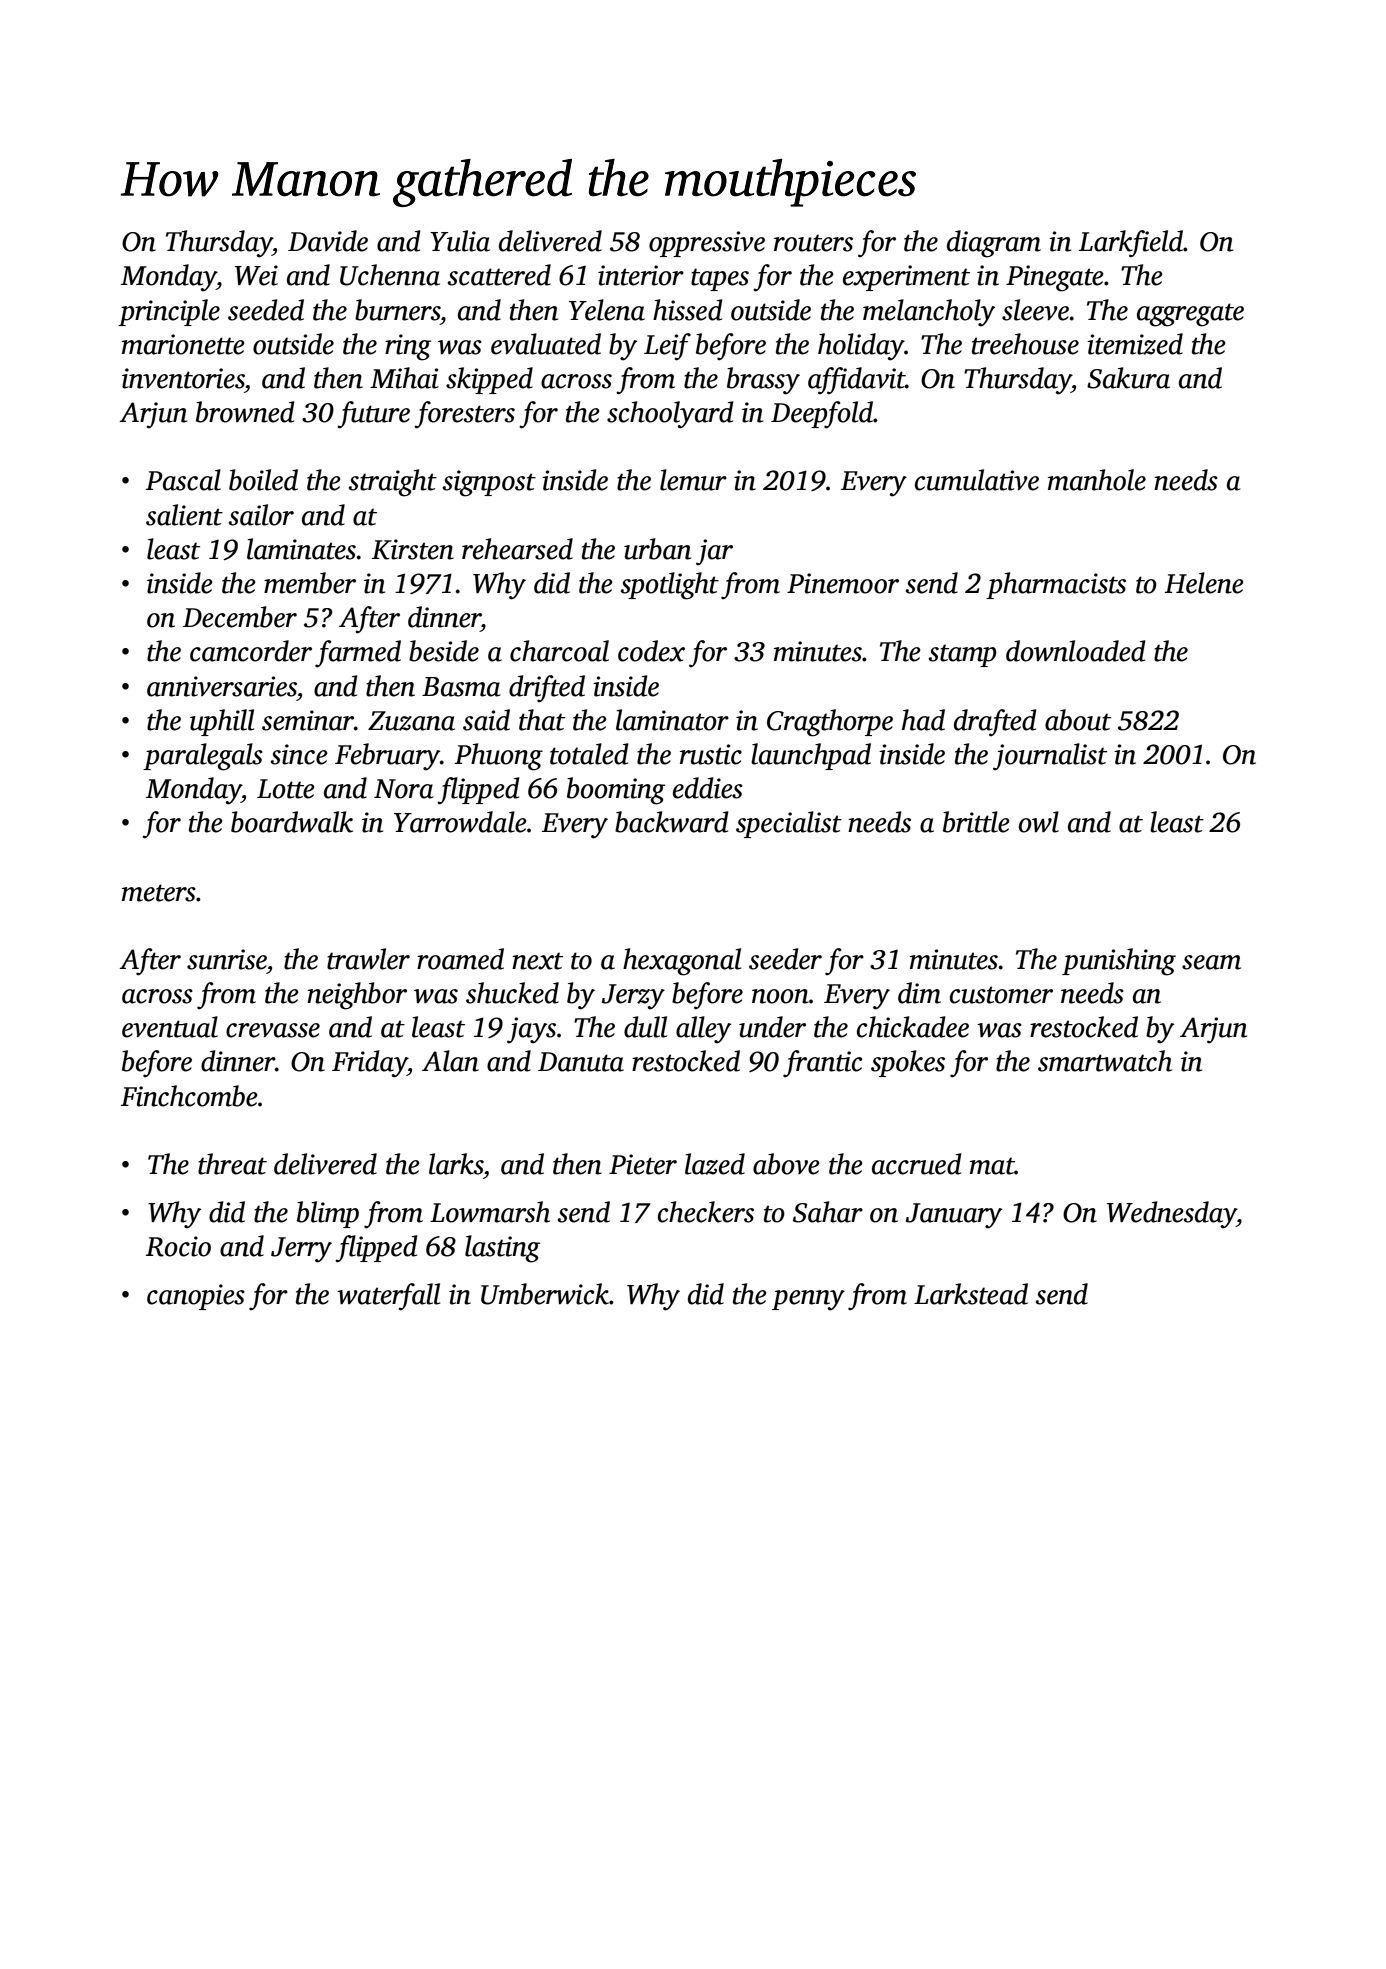 The height and width of the document is (1969, 1386). What do you see at coordinates (328, 1214) in the document?
I see `blimp` at bounding box center [328, 1214].
